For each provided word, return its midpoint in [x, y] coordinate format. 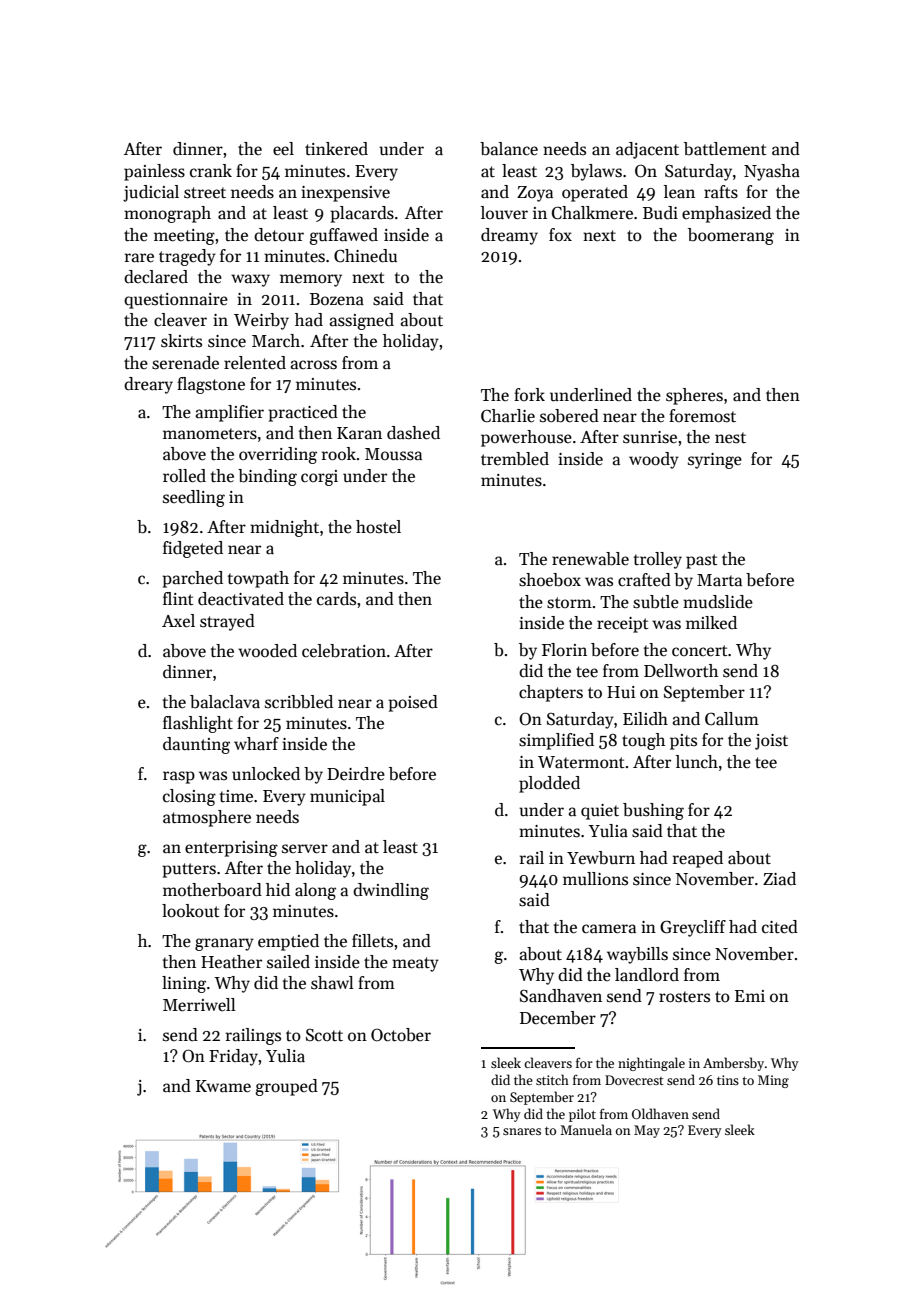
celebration [344, 651]
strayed [227, 622]
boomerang [731, 236]
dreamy [509, 236]
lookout [190, 911]
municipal [347, 797]
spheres [694, 396]
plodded [549, 784]
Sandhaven [561, 996]
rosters [684, 997]
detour [279, 235]
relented [255, 363]
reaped [698, 859]
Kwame [223, 1086]
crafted [644, 580]
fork [529, 394]
